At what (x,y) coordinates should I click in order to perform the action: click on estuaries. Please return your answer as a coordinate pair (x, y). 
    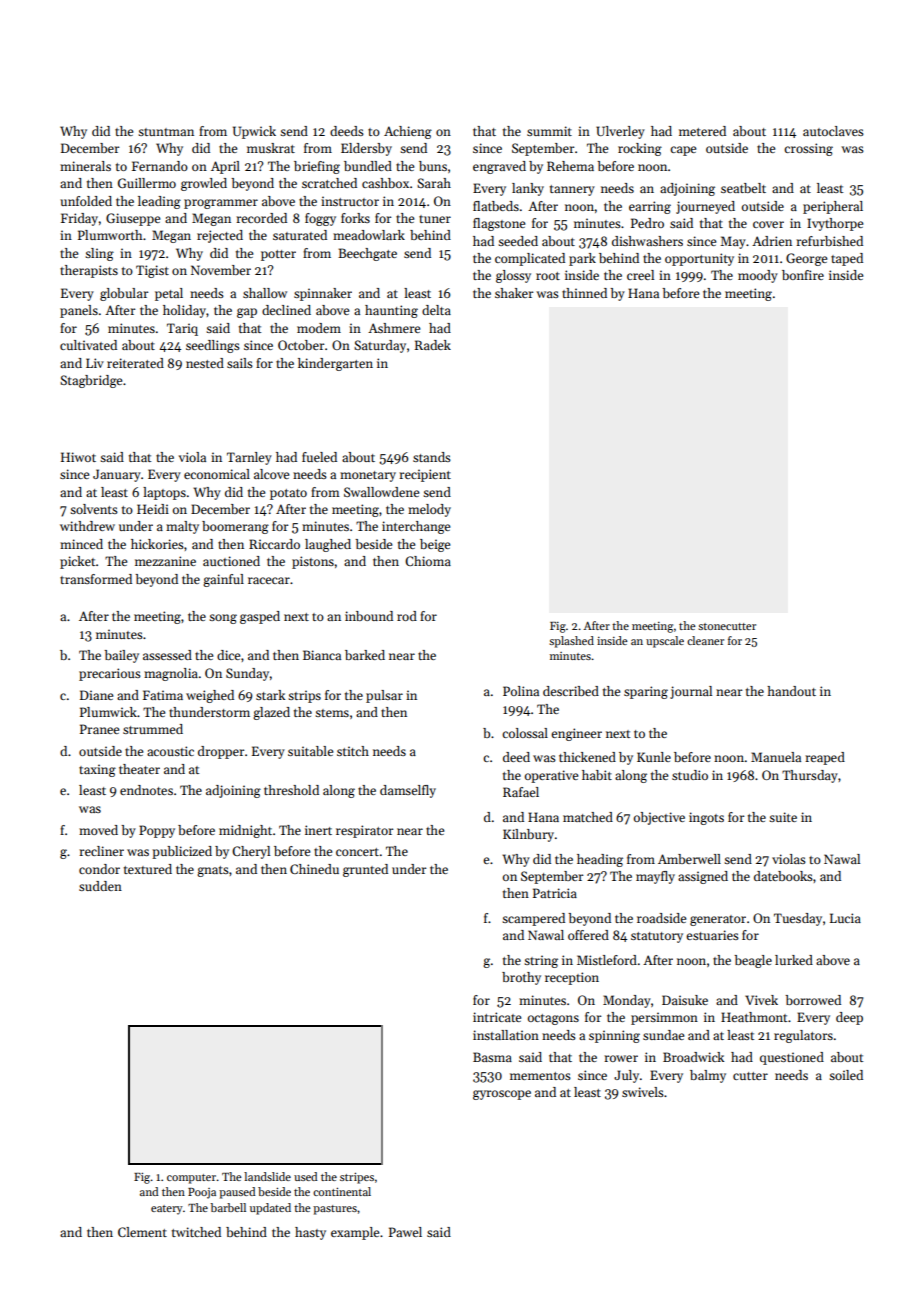
    Looking at the image, I should click on (712, 935).
